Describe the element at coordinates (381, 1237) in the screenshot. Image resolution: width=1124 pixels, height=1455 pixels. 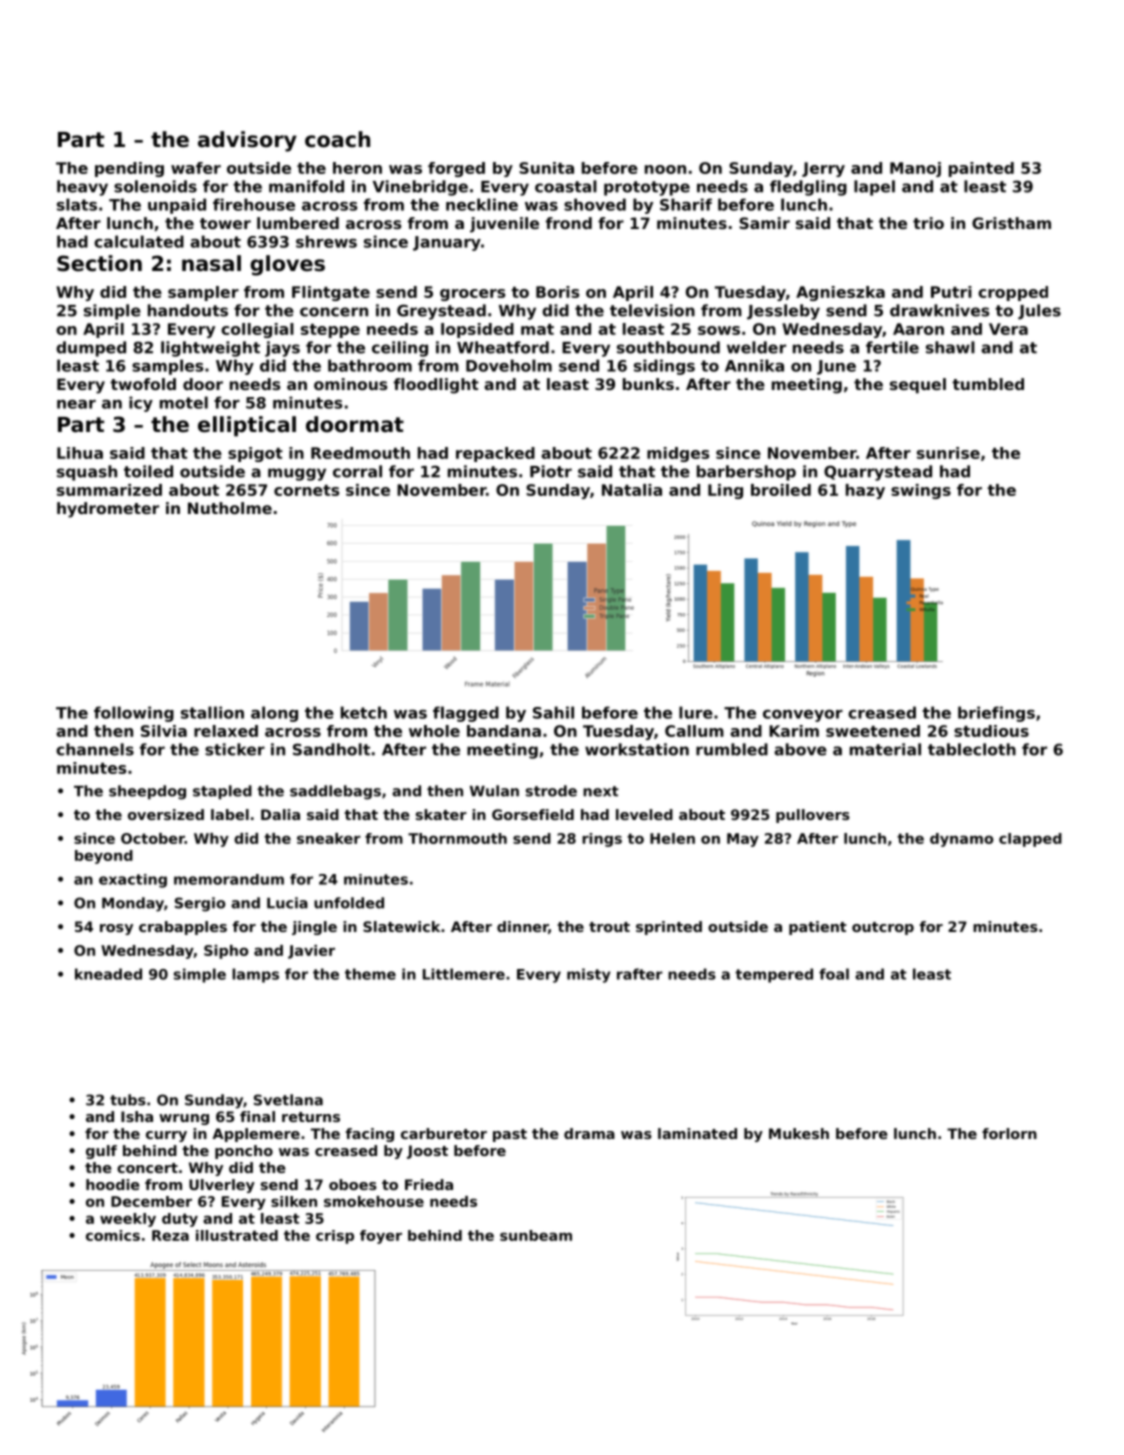
I see `foyer` at that location.
